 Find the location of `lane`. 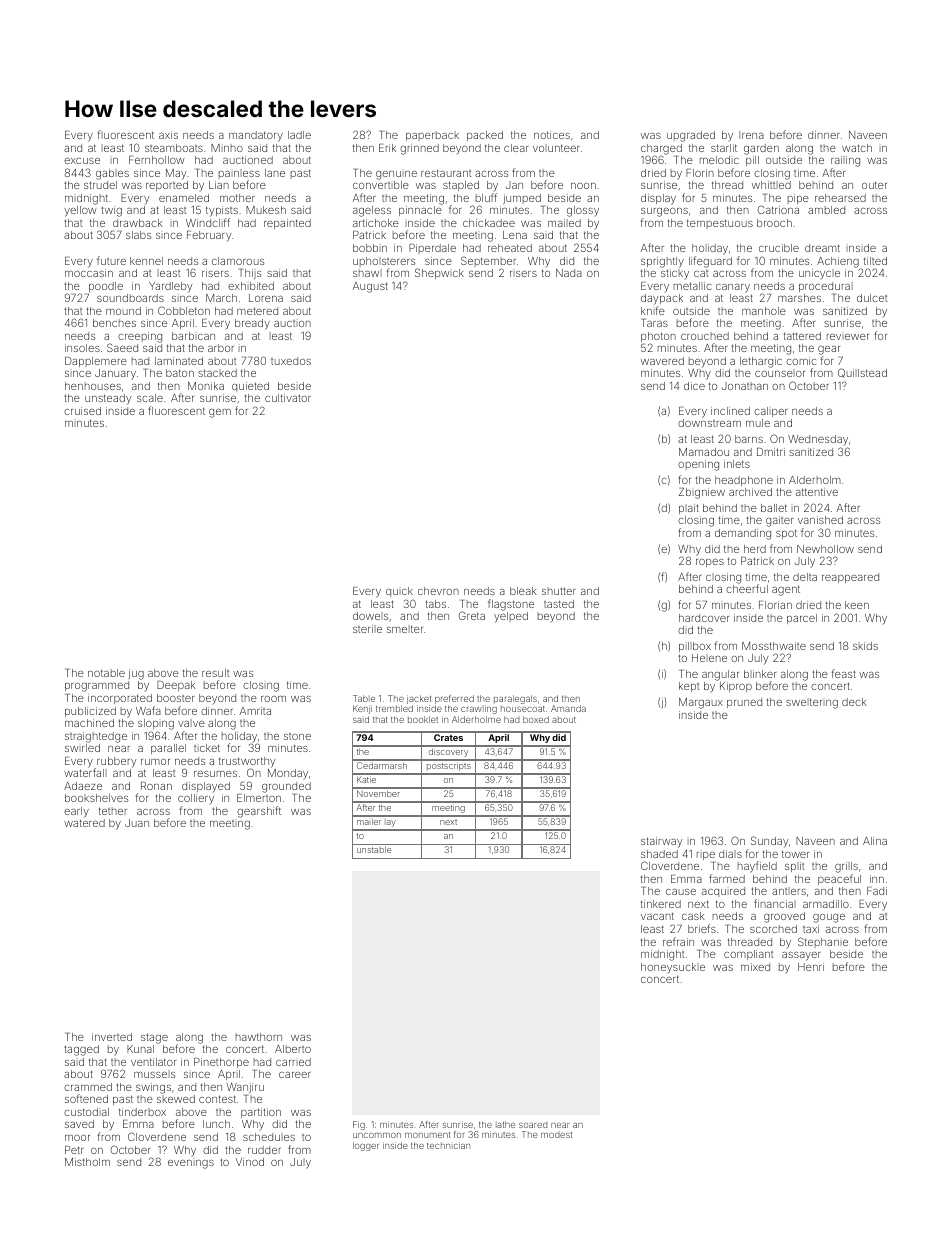

lane is located at coordinates (275, 173).
